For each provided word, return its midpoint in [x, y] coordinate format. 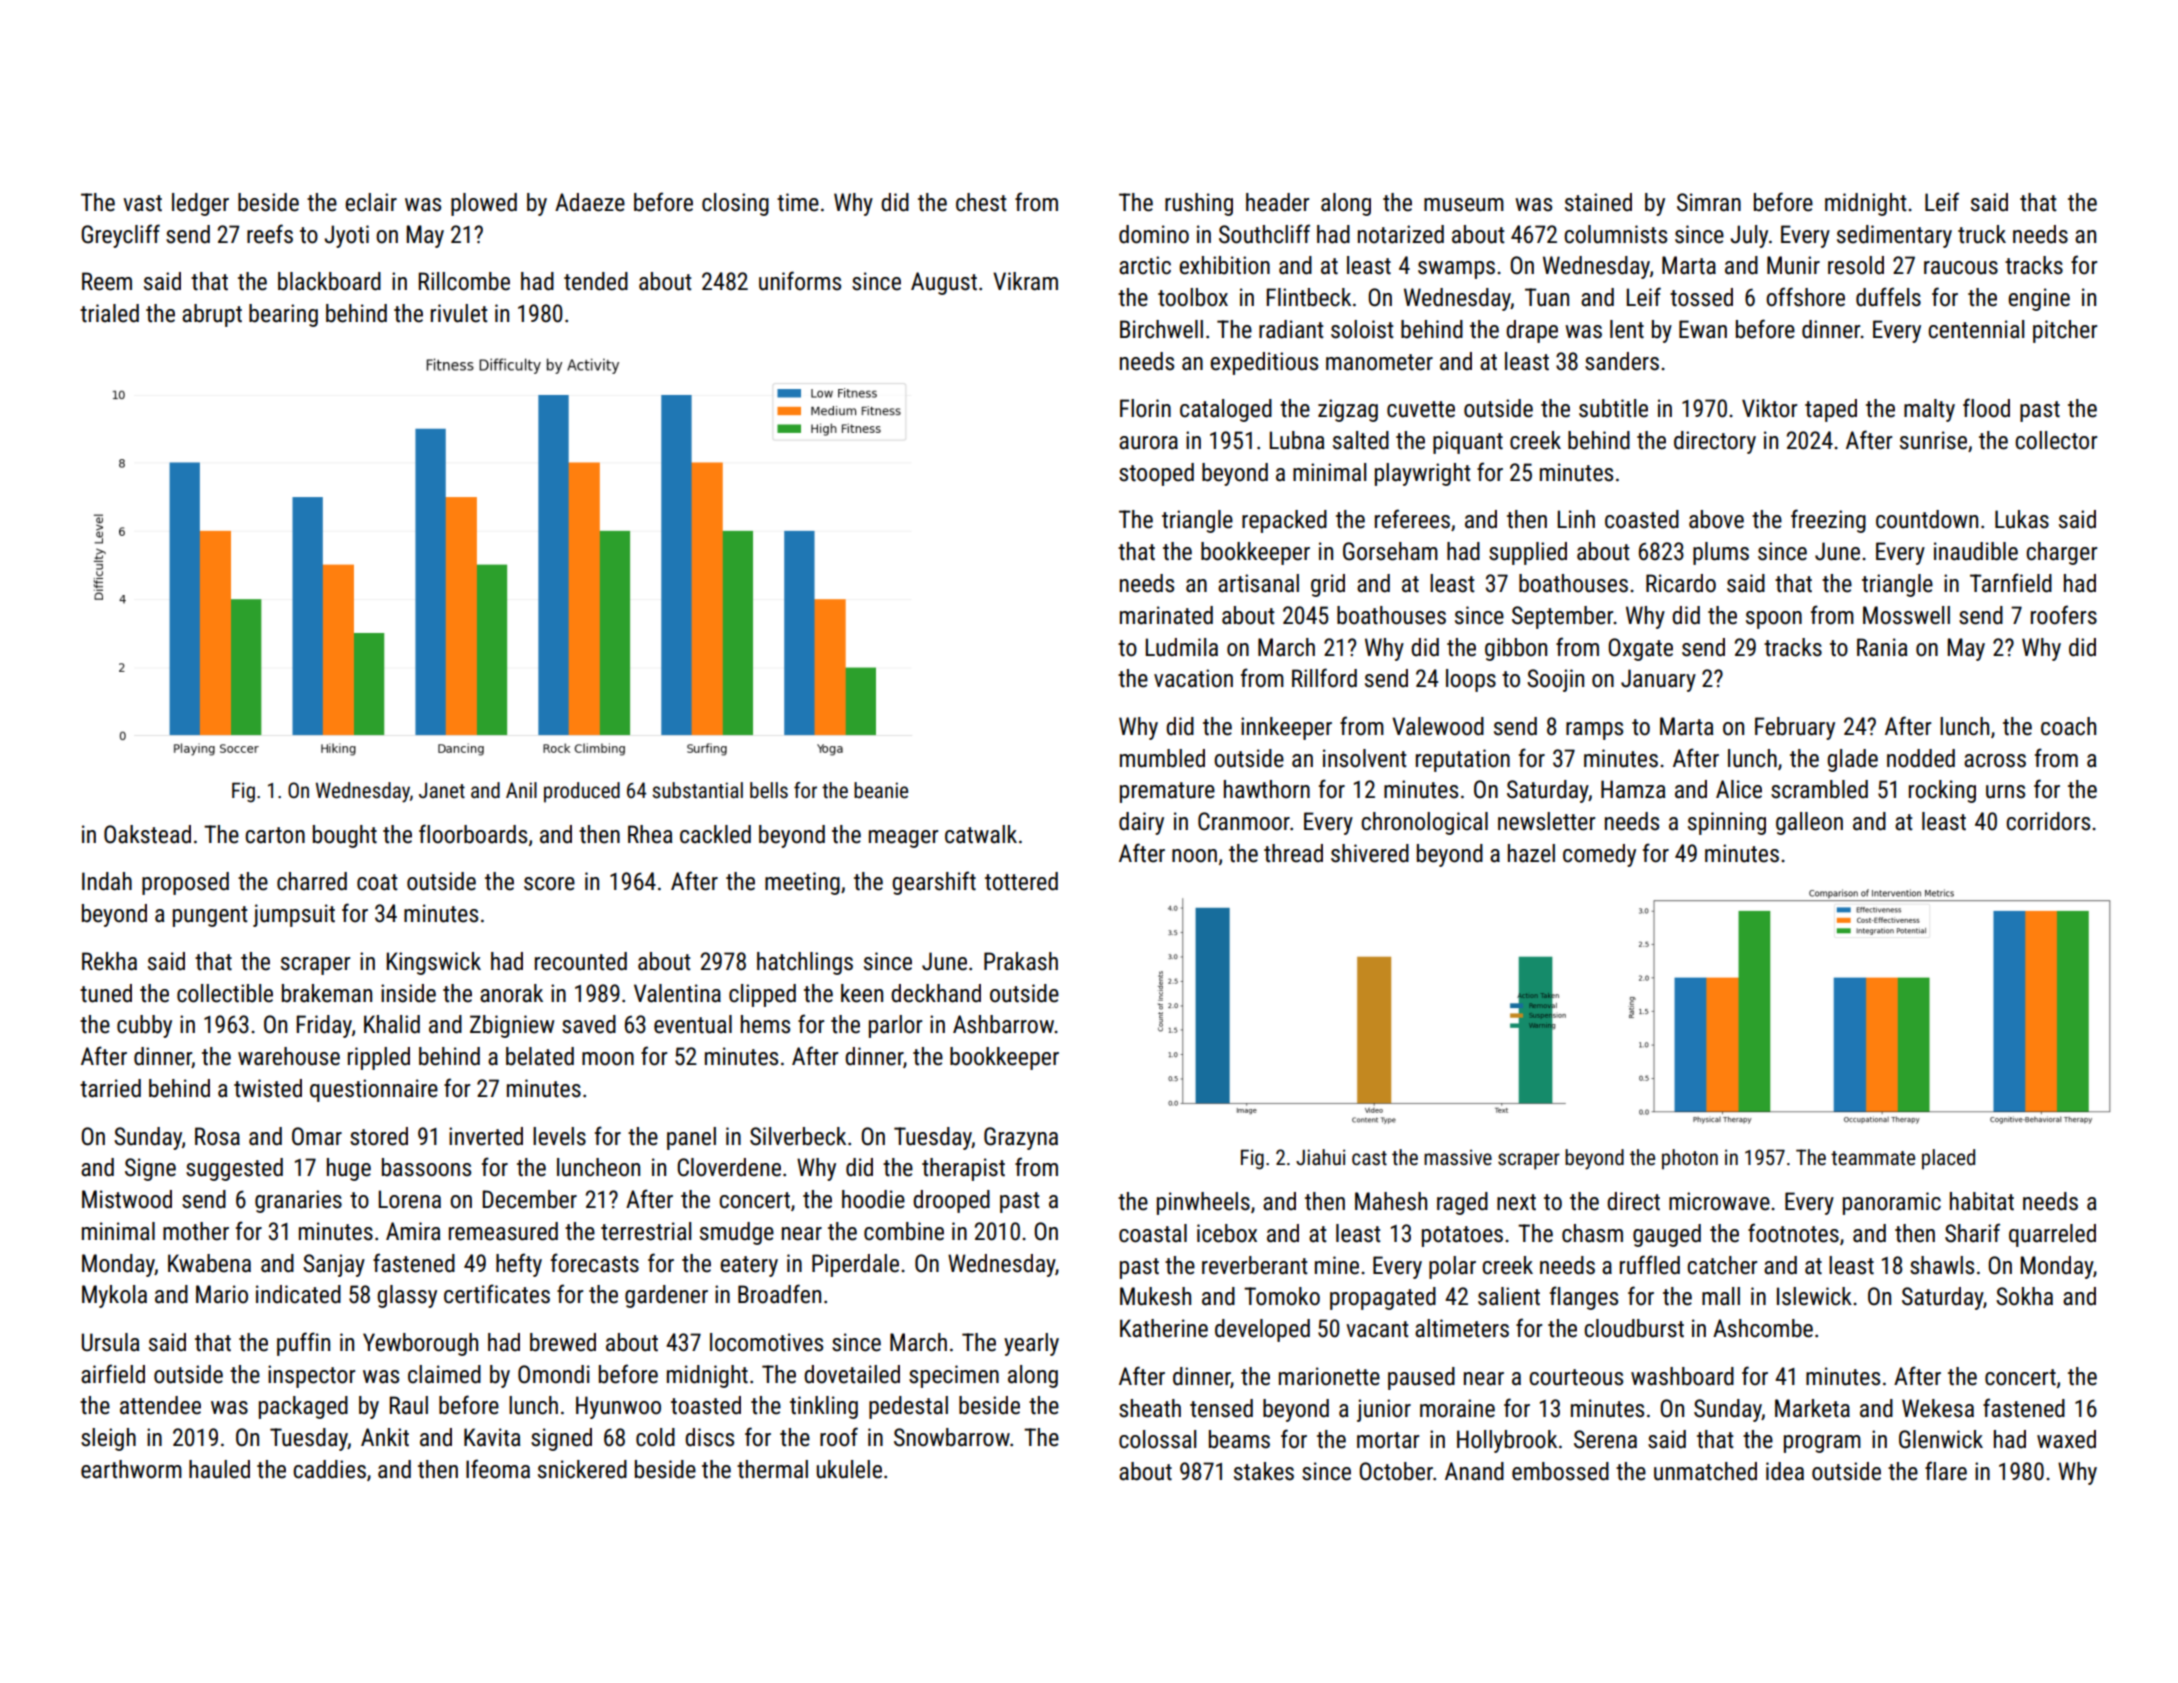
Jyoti [346, 236]
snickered [582, 1469]
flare [1946, 1471]
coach [2068, 726]
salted [1361, 440]
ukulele [849, 1469]
